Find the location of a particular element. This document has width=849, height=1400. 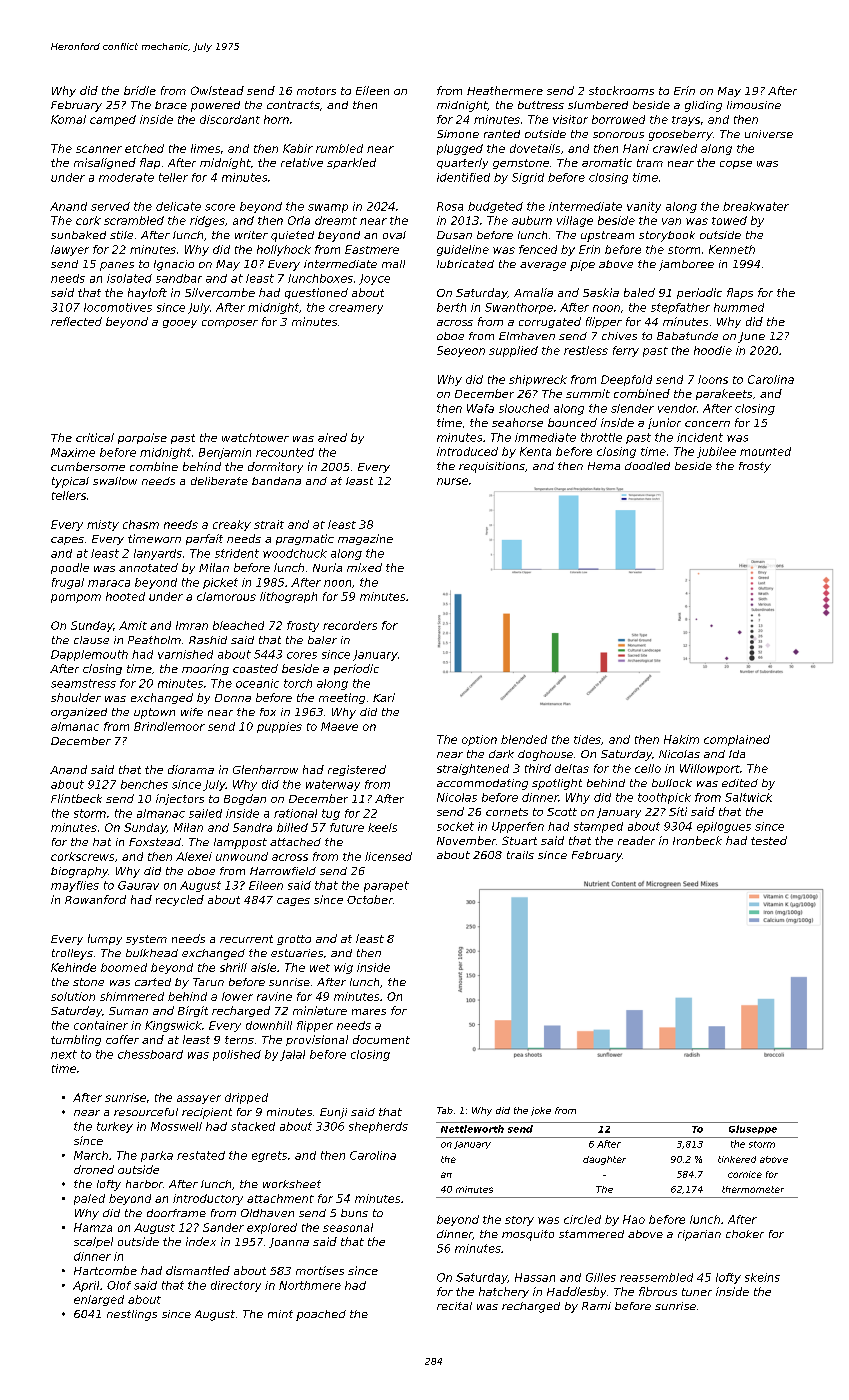

reader is located at coordinates (636, 840).
